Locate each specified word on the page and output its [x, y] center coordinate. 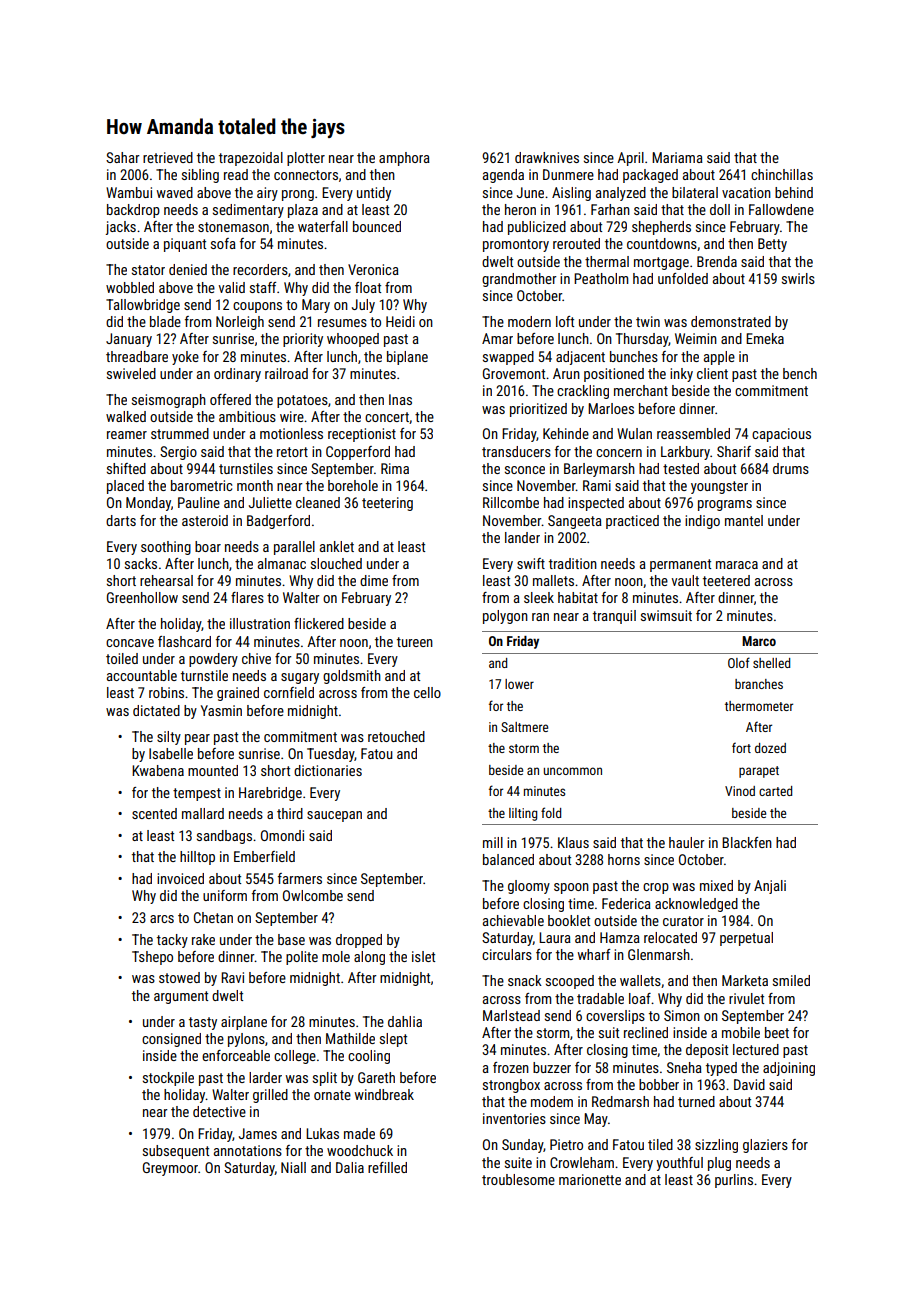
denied [188, 269]
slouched [336, 563]
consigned [171, 1040]
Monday [148, 504]
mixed [716, 885]
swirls [798, 278]
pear [197, 739]
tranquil [614, 617]
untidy [374, 194]
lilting [523, 814]
